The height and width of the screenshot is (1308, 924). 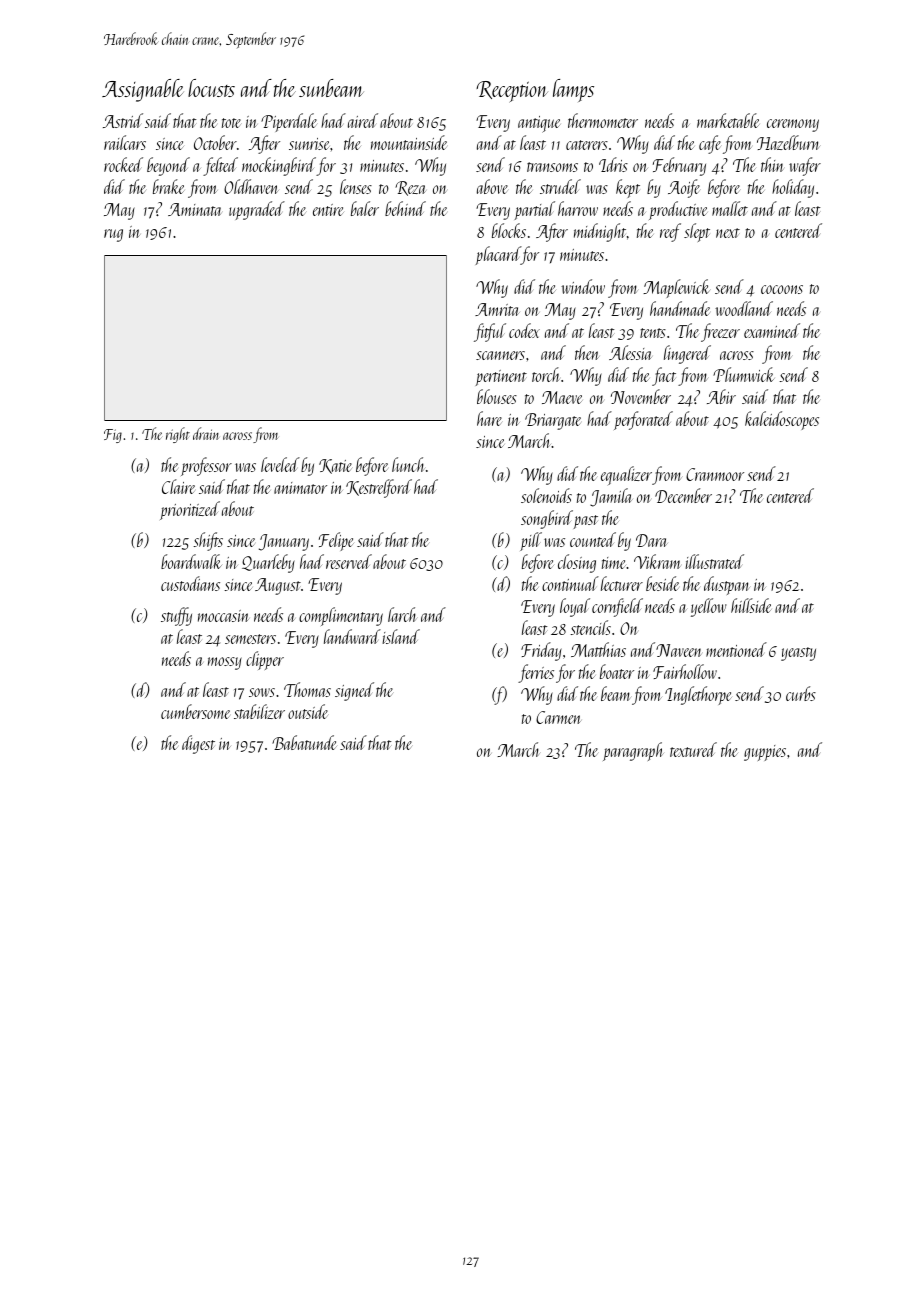 What do you see at coordinates (657, 561) in the screenshot?
I see `Vikram` at bounding box center [657, 561].
